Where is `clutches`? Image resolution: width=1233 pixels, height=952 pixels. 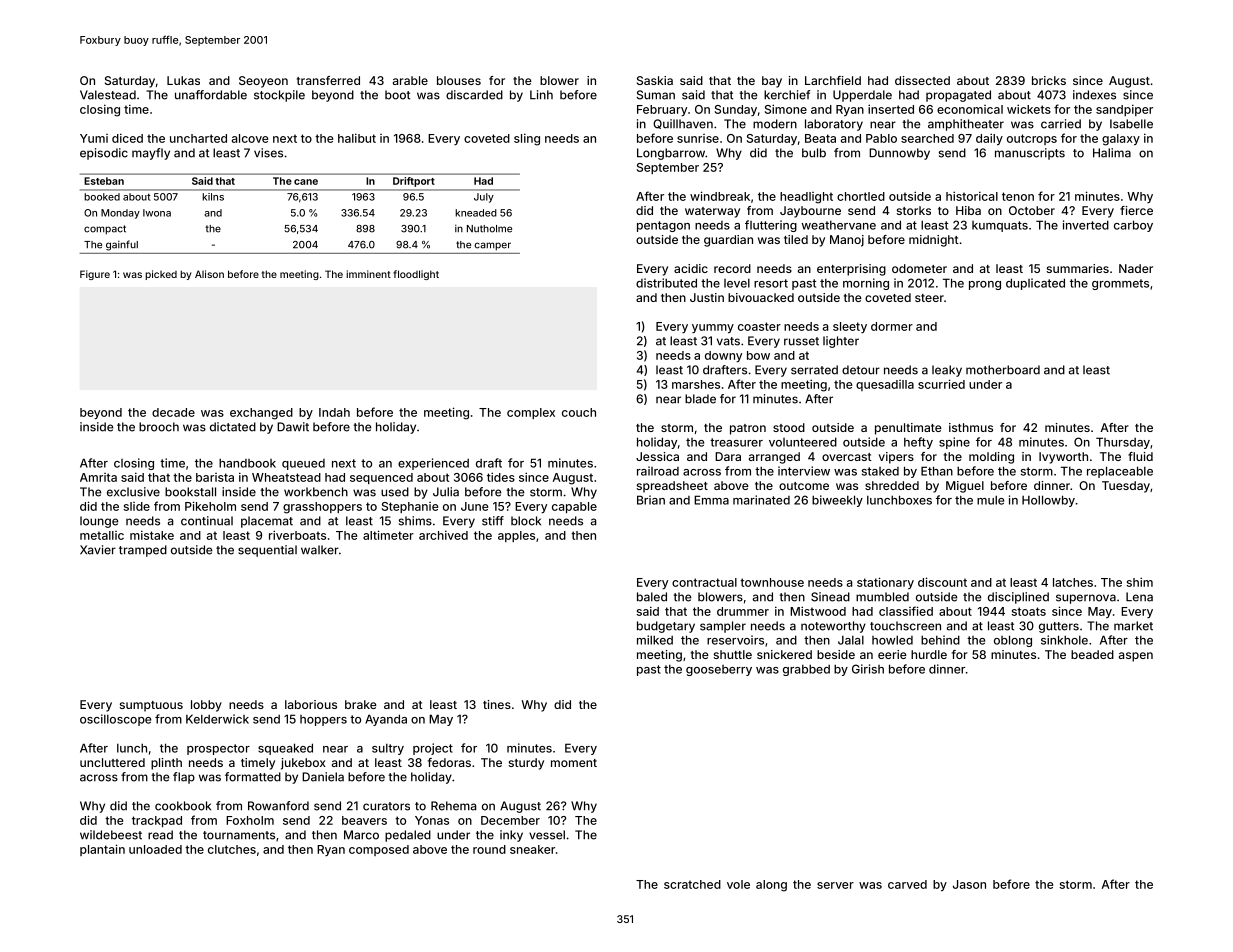
clutches is located at coordinates (232, 849).
